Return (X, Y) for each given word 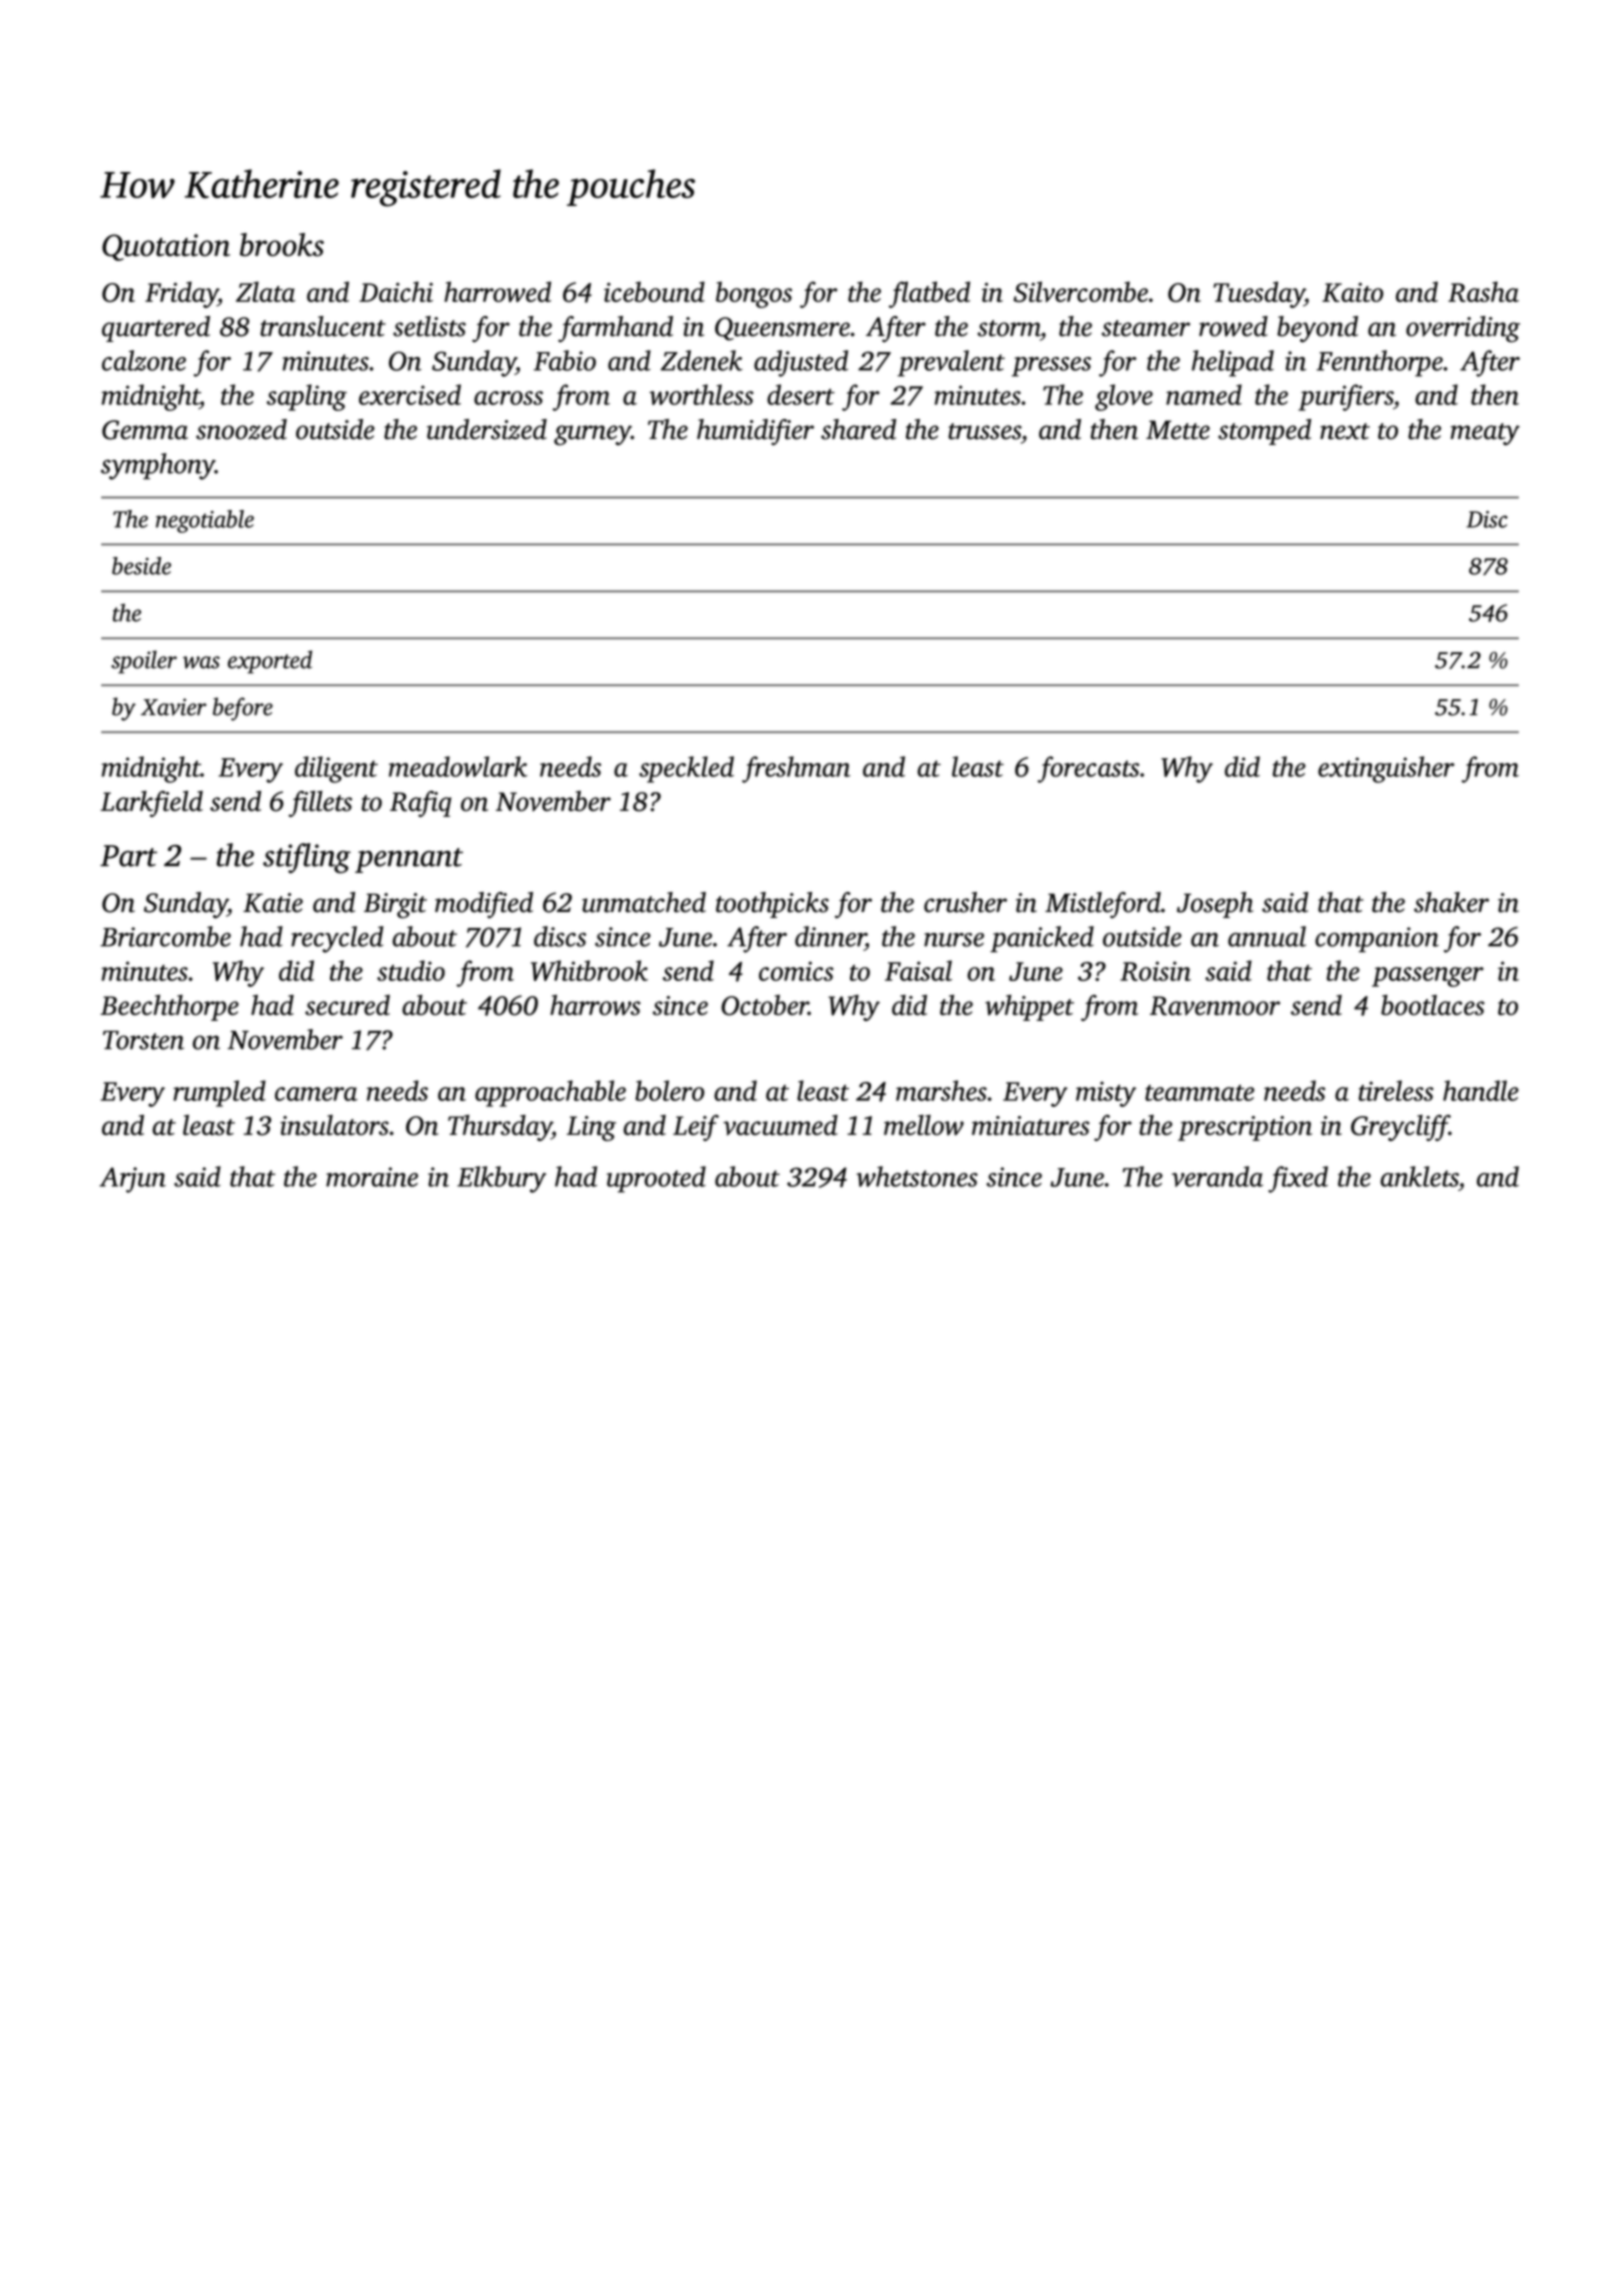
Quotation (166, 247)
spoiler (144, 662)
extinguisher (1386, 769)
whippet (1029, 1008)
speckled (686, 769)
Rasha (1483, 291)
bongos (754, 294)
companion (1377, 939)
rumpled (219, 1093)
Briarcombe (165, 936)
